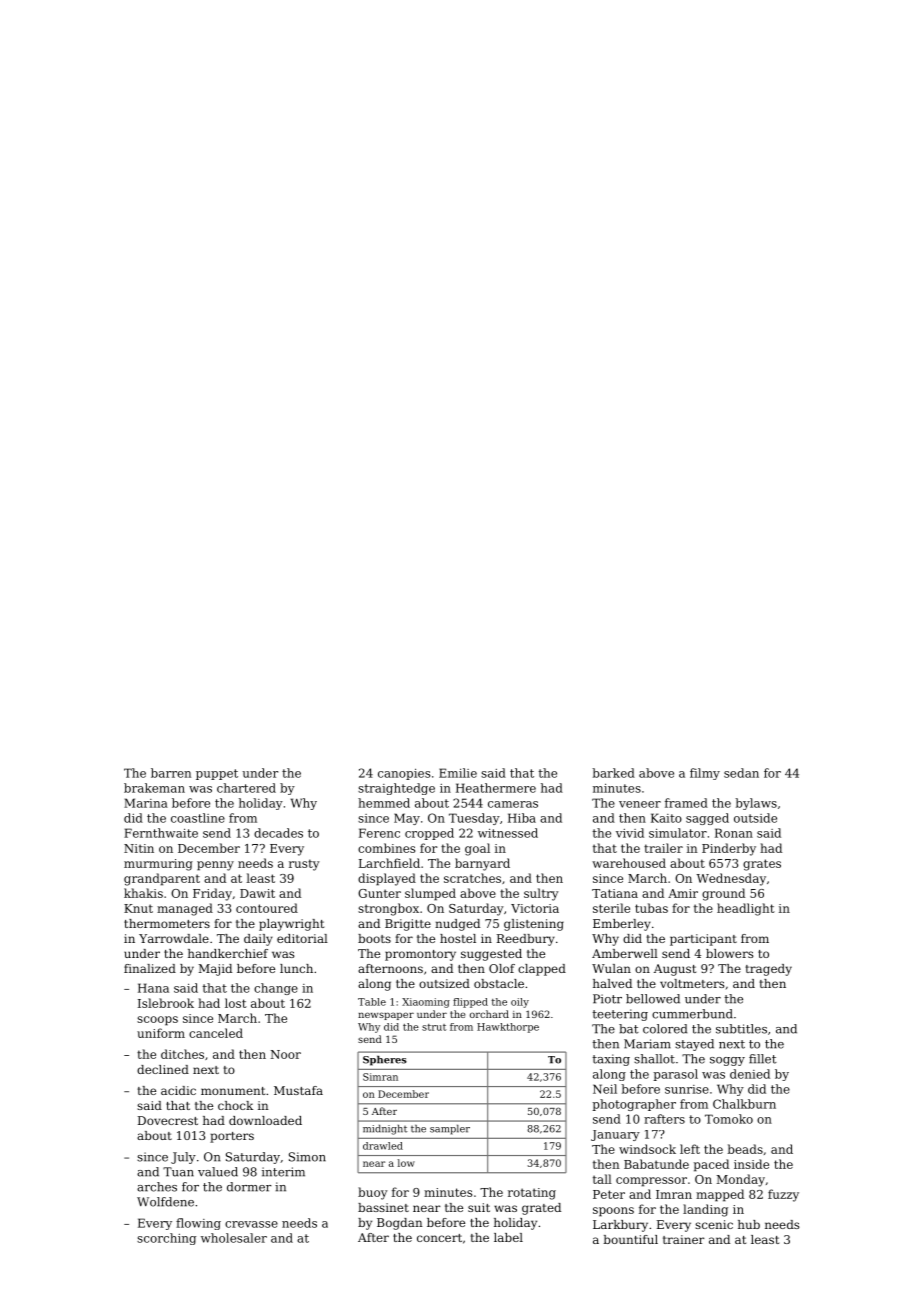 This screenshot has height=1308, width=924. I want to click on sampler, so click(450, 1130).
